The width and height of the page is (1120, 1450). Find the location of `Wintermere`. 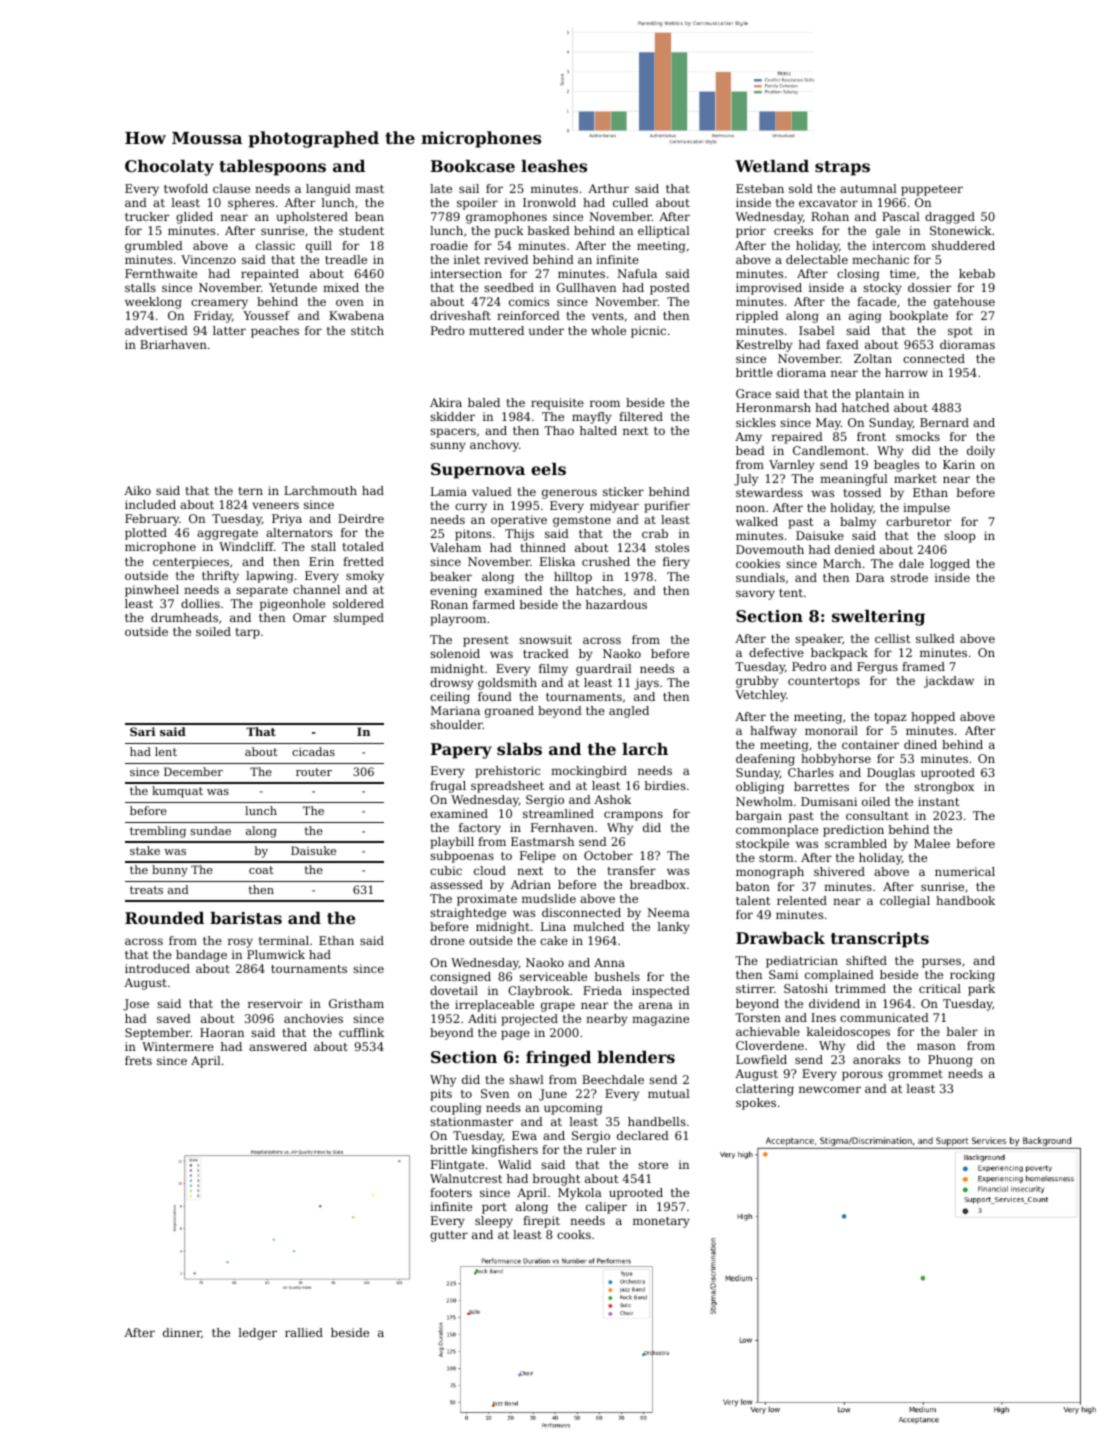

Wintermere is located at coordinates (178, 1046).
